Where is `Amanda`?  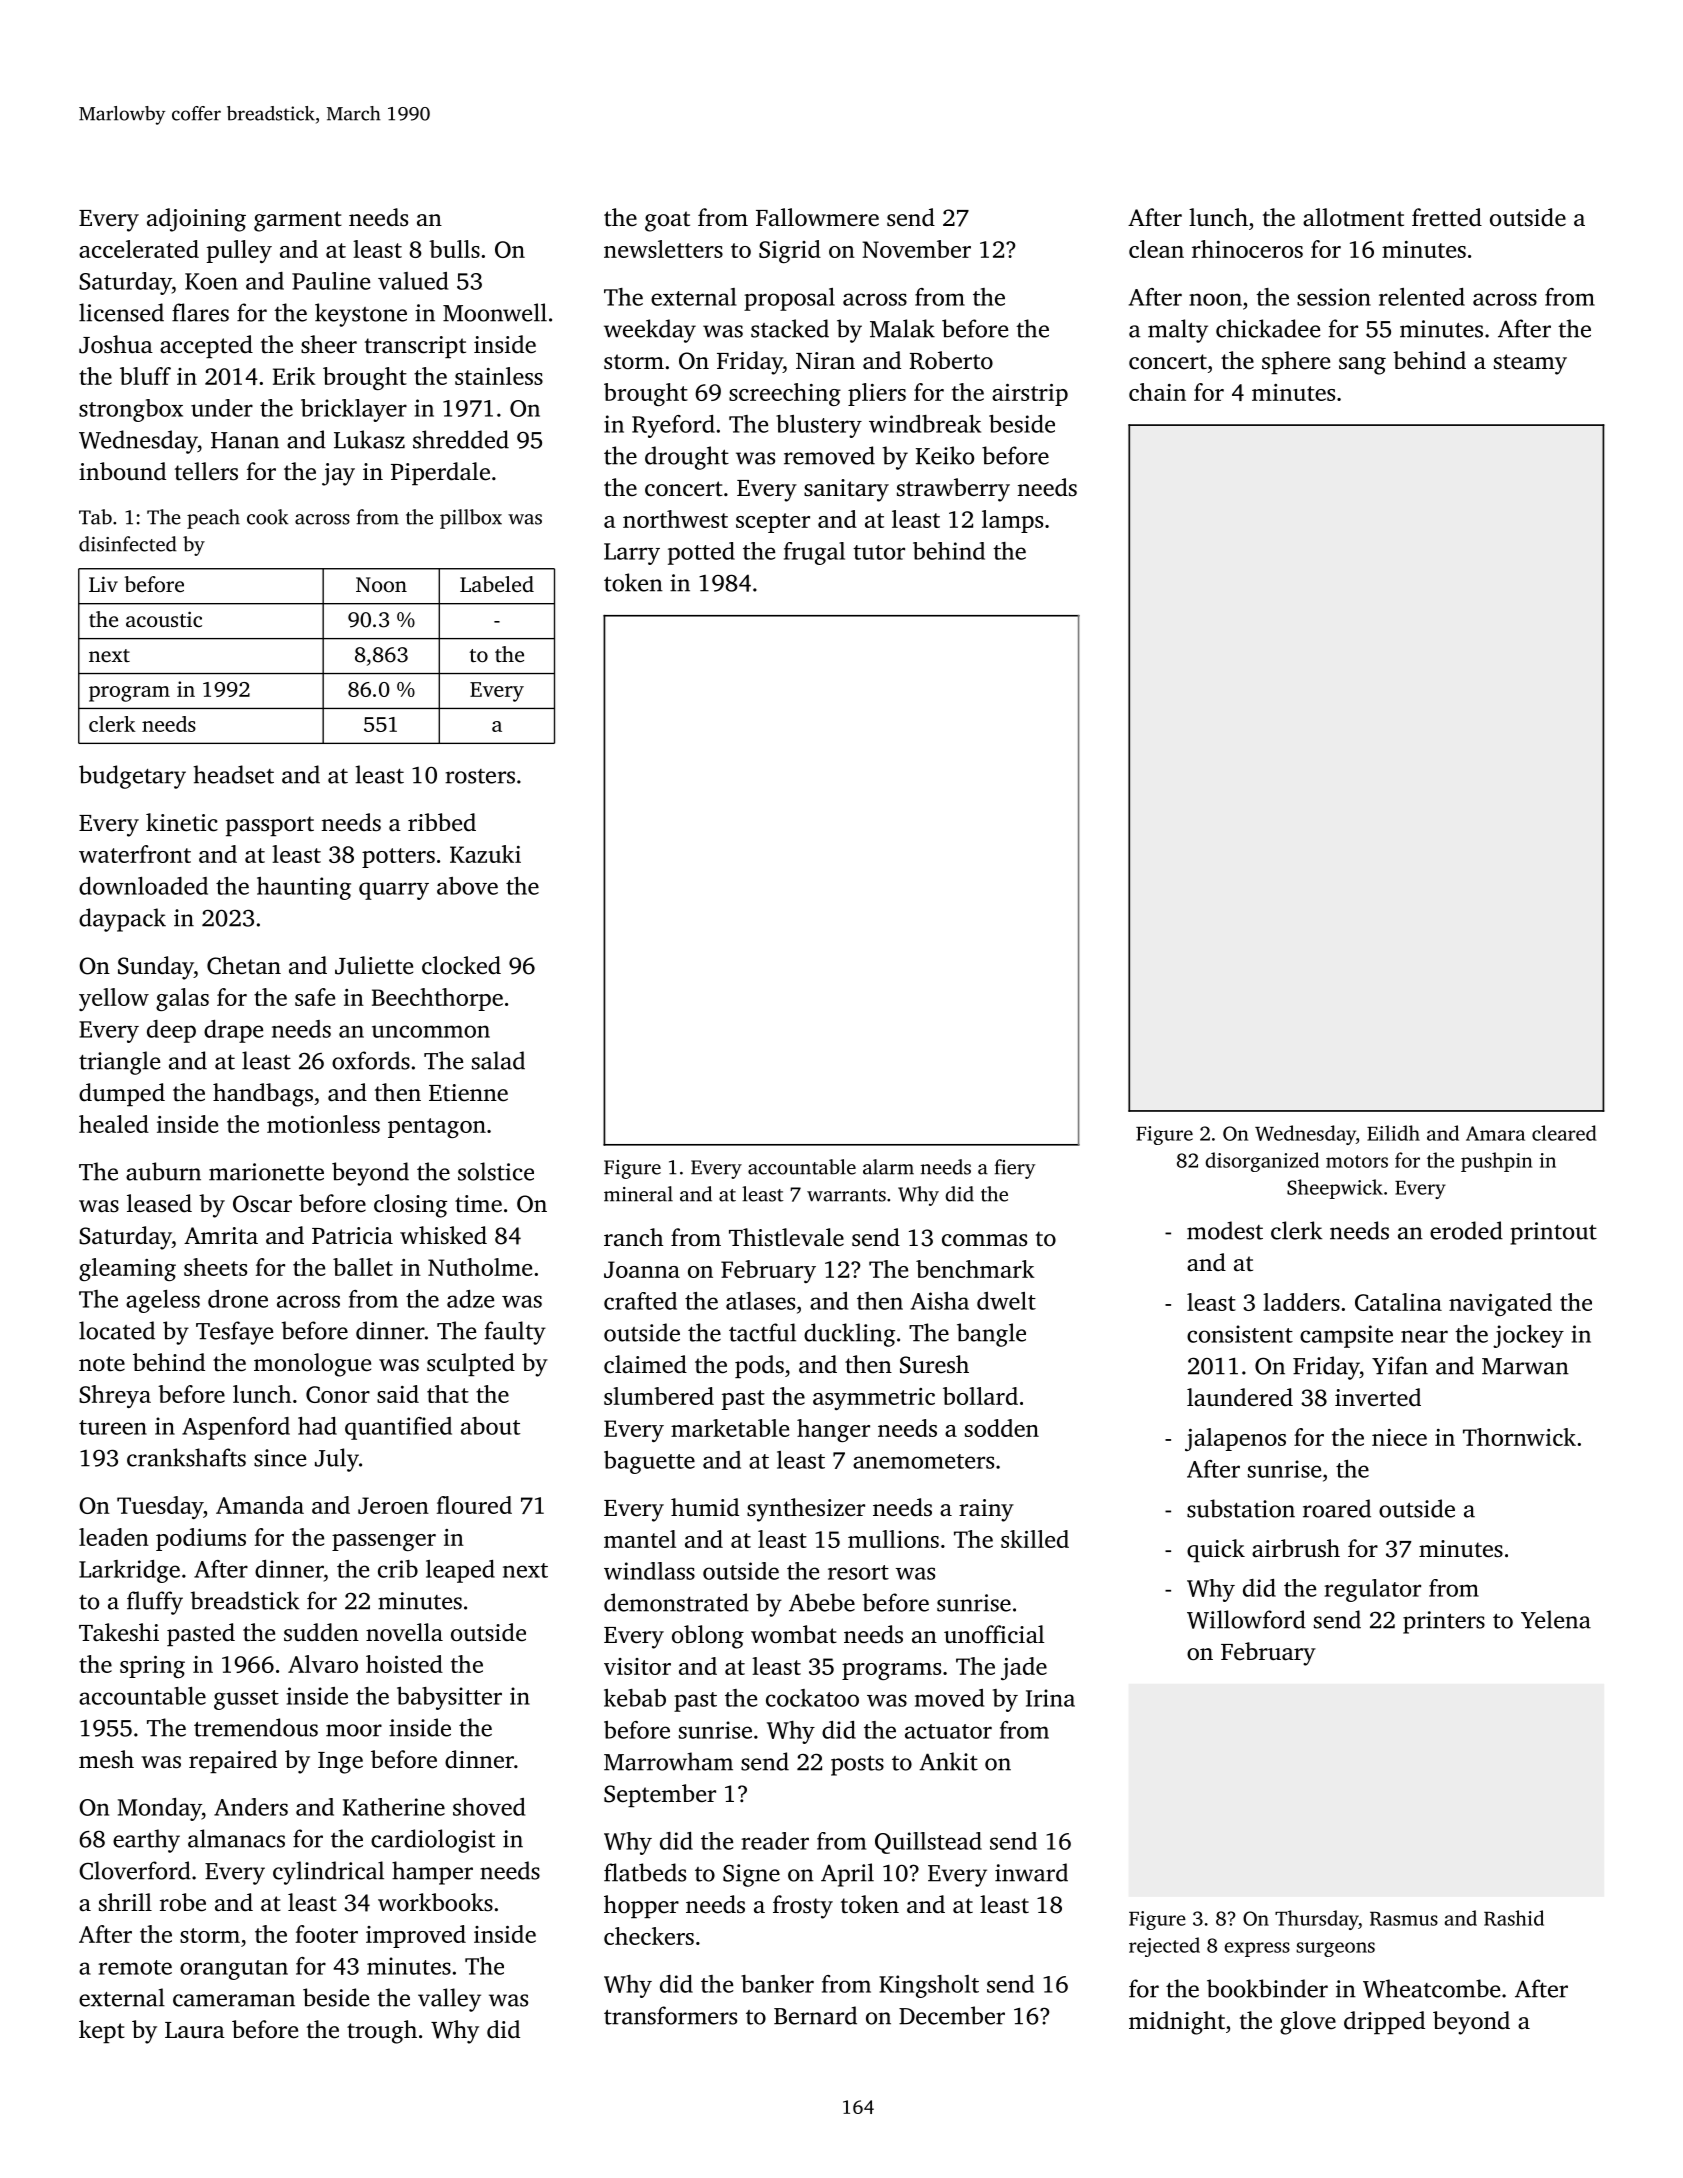 Amanda is located at coordinates (260, 1505).
